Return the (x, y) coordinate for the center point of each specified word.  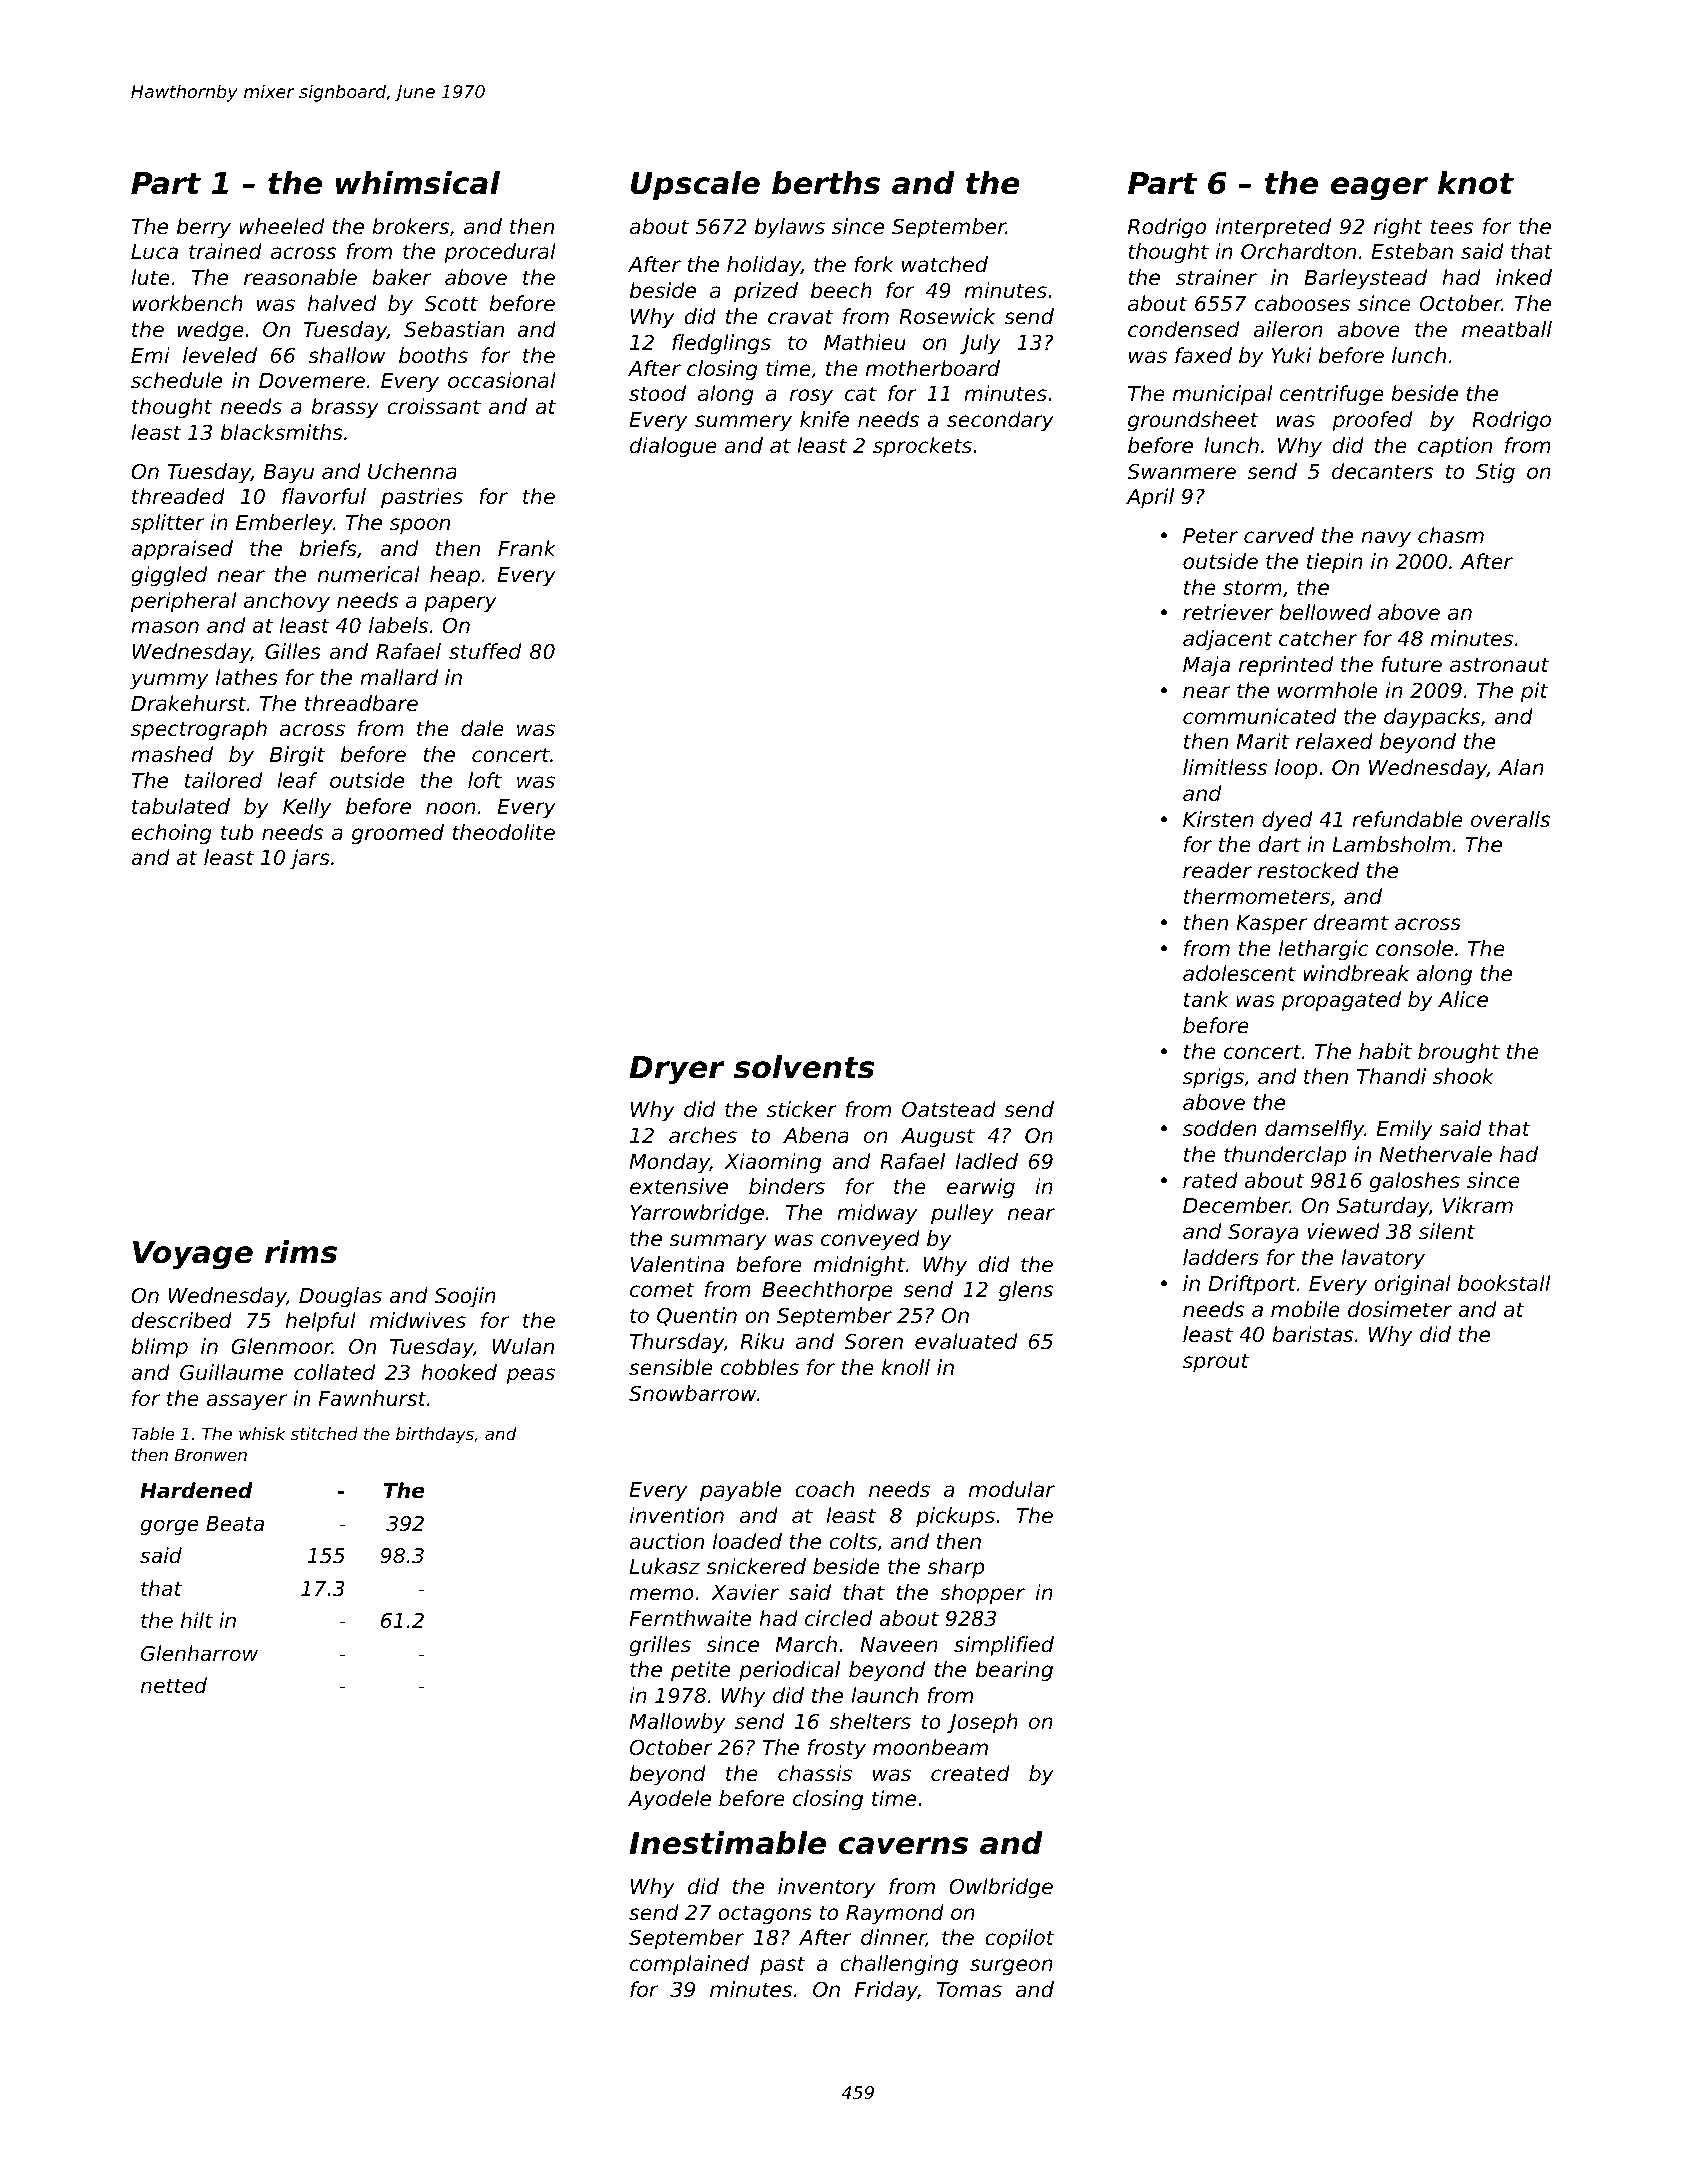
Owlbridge (1001, 1888)
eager (1379, 189)
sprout (1216, 1363)
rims (301, 1252)
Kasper (1272, 925)
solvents (804, 1067)
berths (826, 183)
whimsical (418, 183)
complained (689, 1965)
